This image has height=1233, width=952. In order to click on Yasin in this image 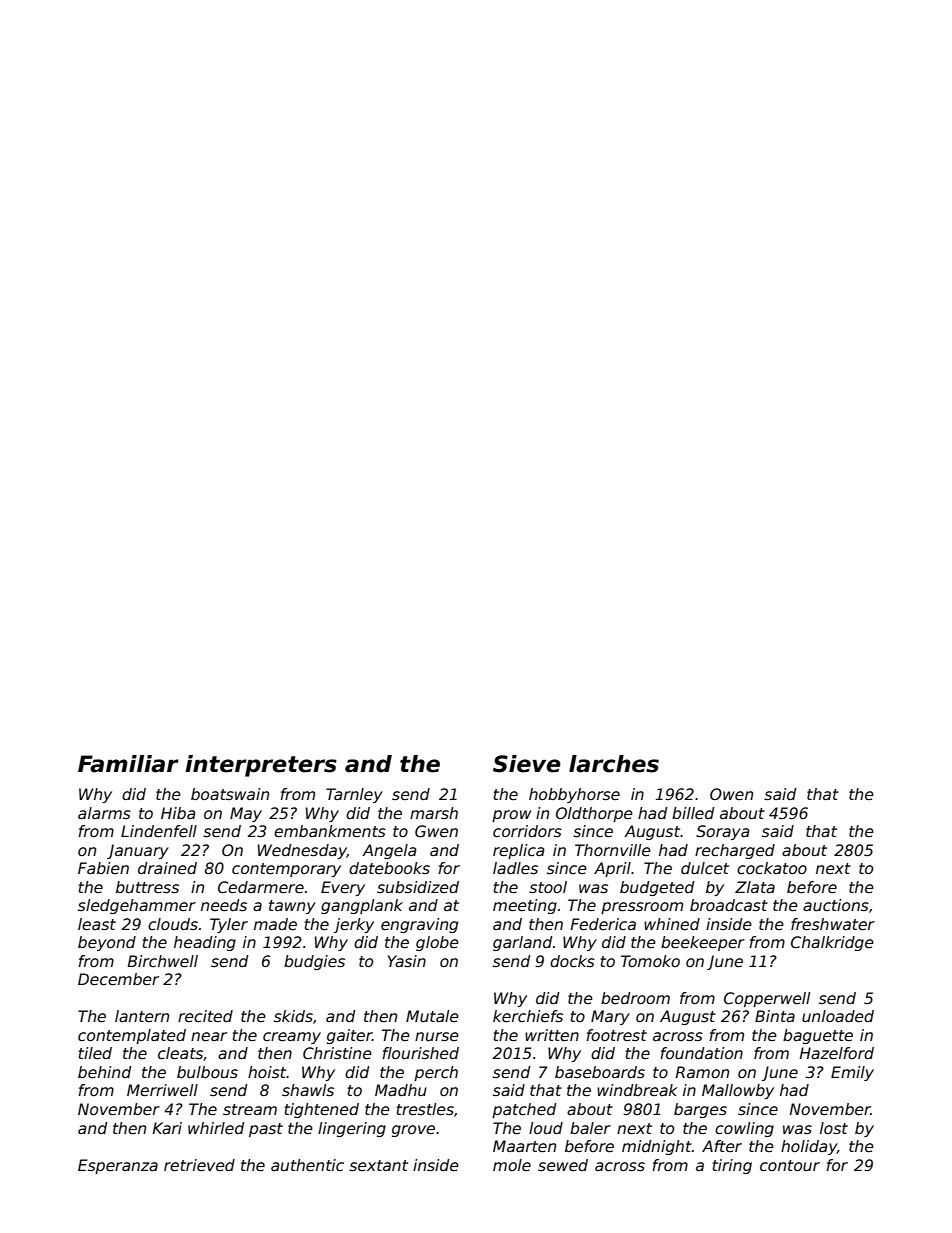, I will do `click(407, 961)`.
